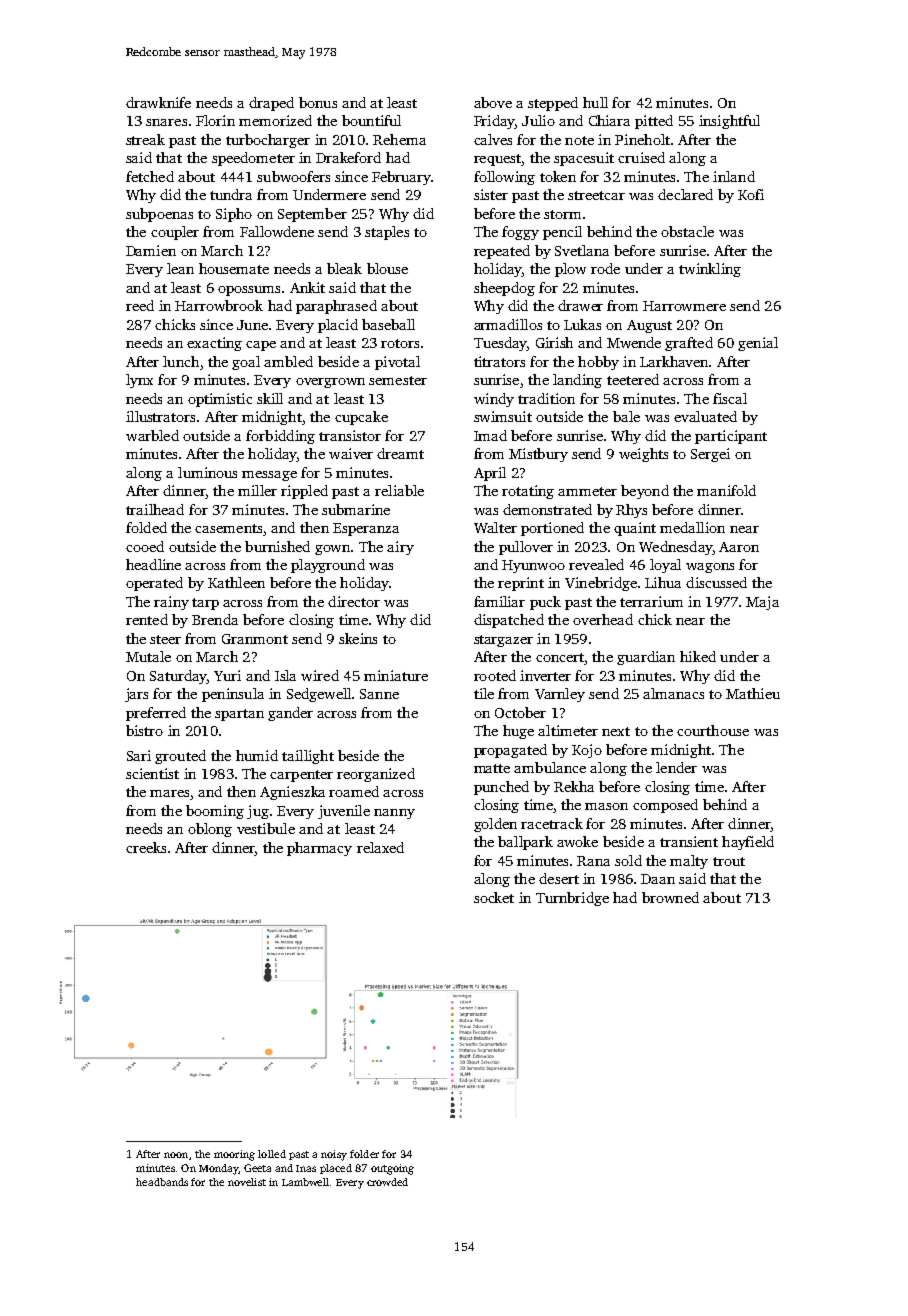  Describe the element at coordinates (364, 1154) in the image. I see `folder` at that location.
